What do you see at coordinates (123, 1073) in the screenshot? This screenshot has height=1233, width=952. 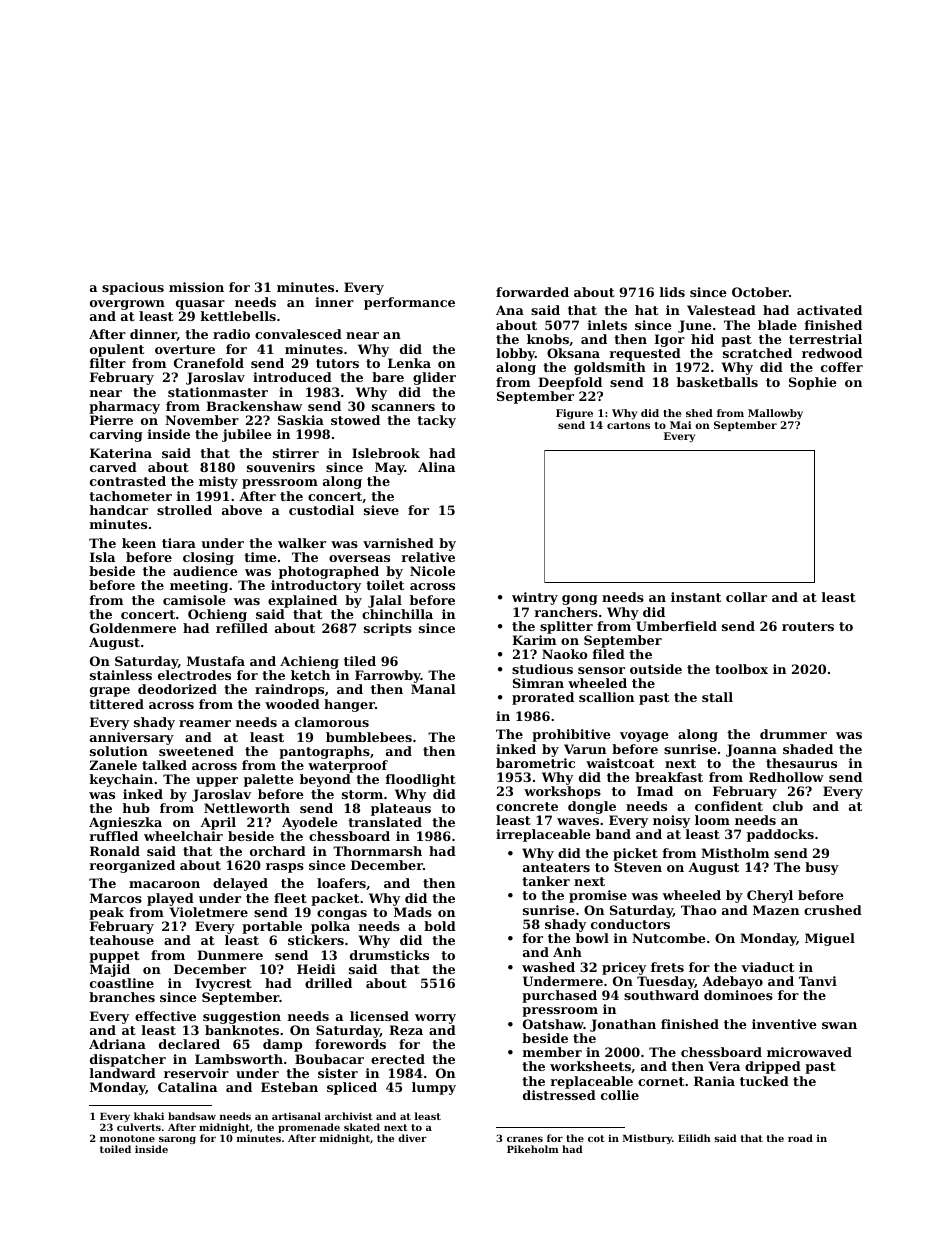 I see `landward` at bounding box center [123, 1073].
